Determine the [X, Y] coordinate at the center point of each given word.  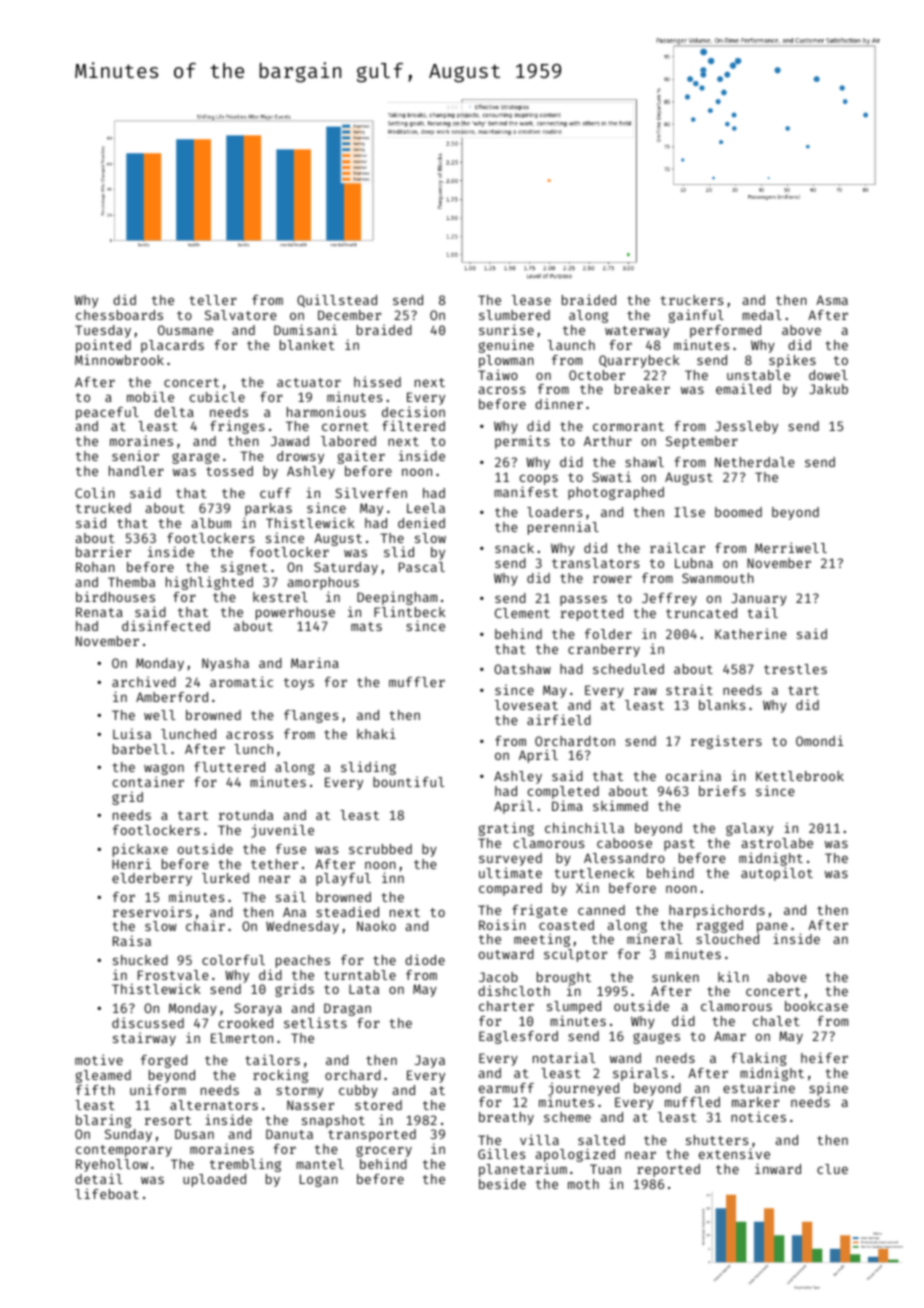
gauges [656, 1038]
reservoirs [152, 911]
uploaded [214, 1180]
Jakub [828, 389]
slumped [574, 1007]
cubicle [217, 396]
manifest [526, 491]
